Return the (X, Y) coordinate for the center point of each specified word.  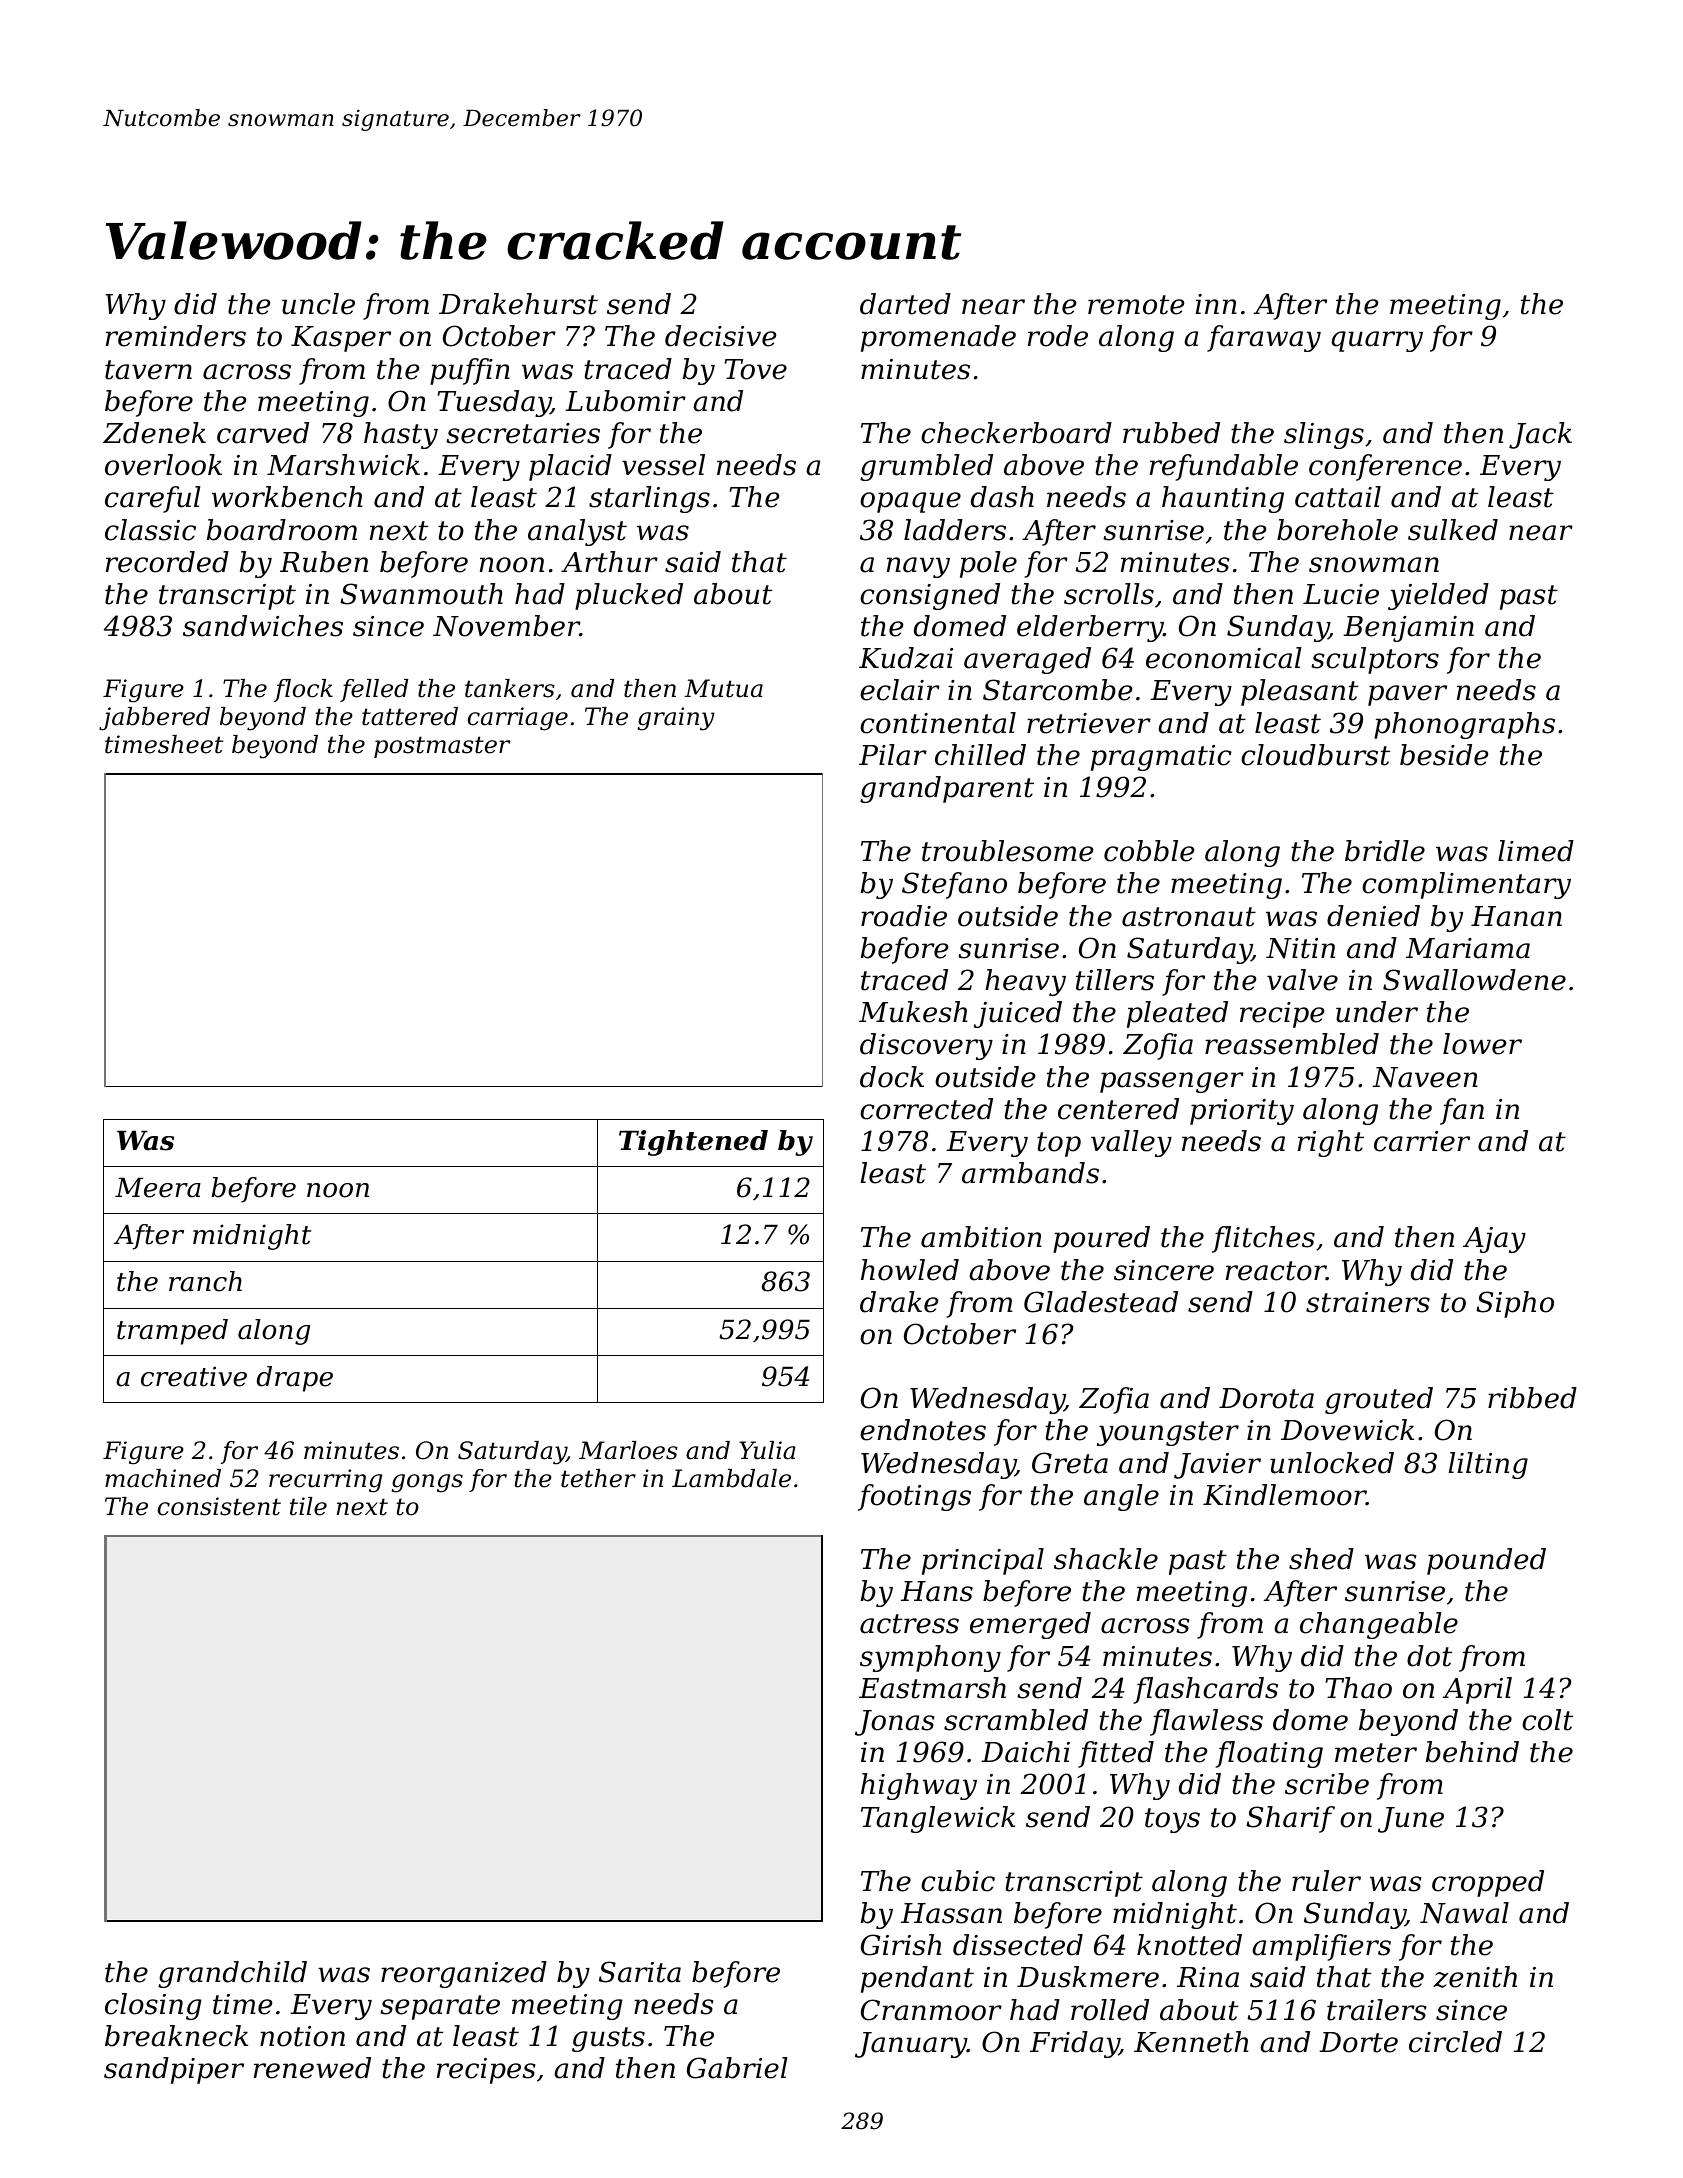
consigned (930, 596)
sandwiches (263, 626)
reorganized (464, 1974)
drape (295, 1379)
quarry (1377, 341)
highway (919, 1786)
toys (1172, 1820)
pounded (1486, 1561)
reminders (176, 336)
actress (909, 1624)
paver (1407, 695)
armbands (1030, 1173)
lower (1482, 1044)
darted (905, 304)
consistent (219, 1506)
